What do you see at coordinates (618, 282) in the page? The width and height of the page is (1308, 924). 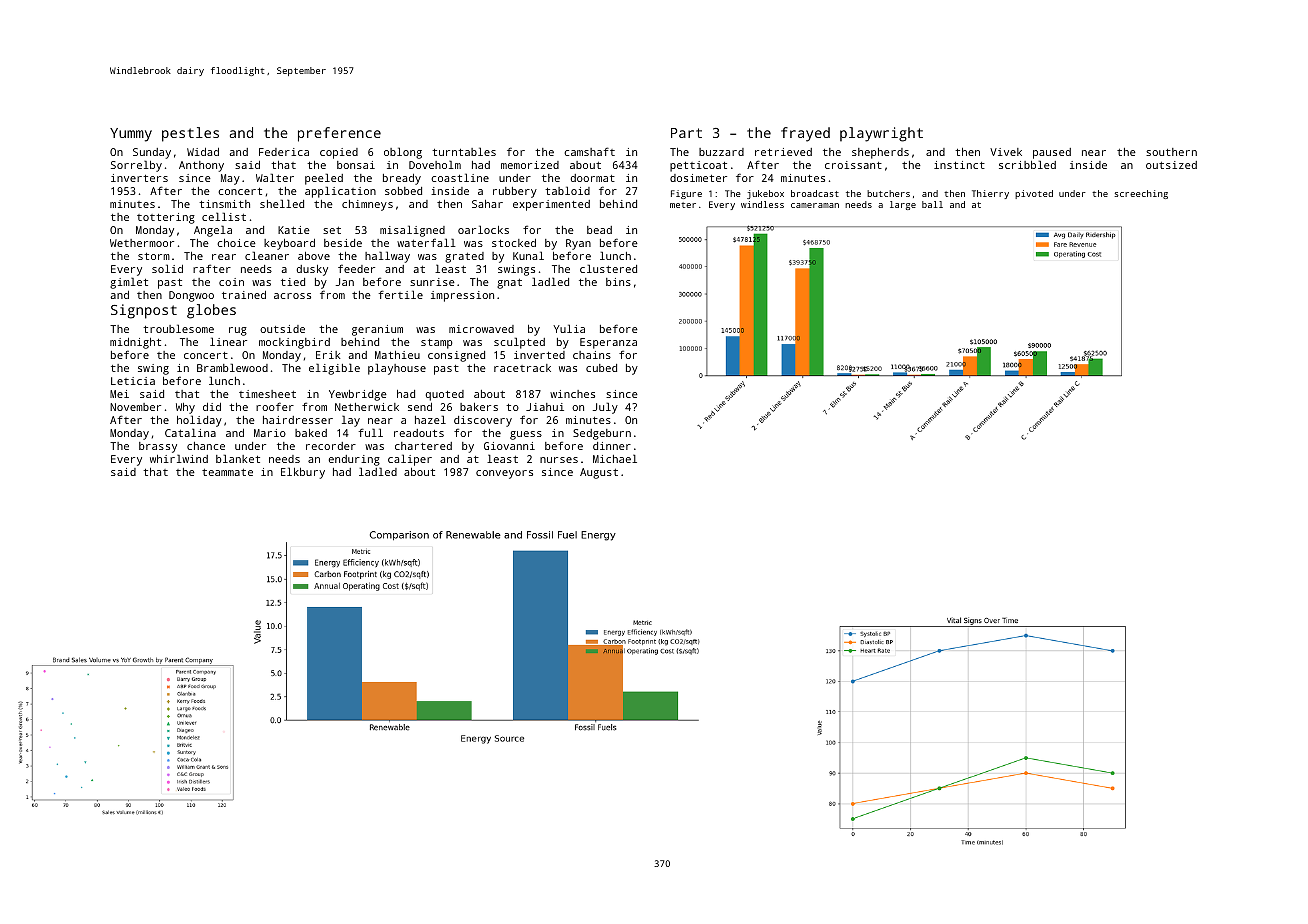 I see `bins` at bounding box center [618, 282].
